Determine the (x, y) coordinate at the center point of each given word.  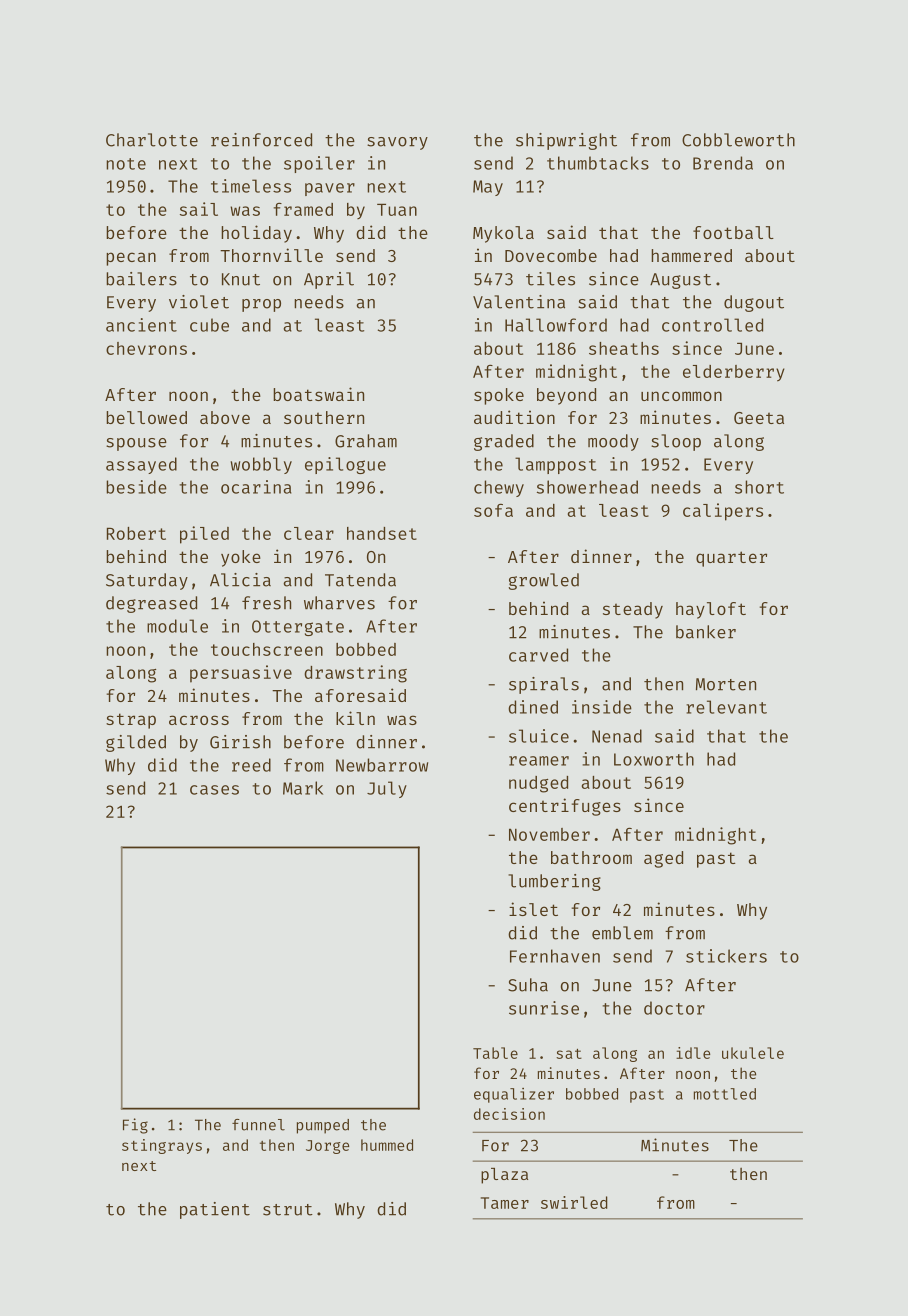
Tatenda (360, 580)
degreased (151, 604)
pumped (323, 1126)
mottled (725, 1094)
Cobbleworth (738, 140)
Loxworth (654, 759)
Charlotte (152, 140)
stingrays (162, 1146)
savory (397, 143)
